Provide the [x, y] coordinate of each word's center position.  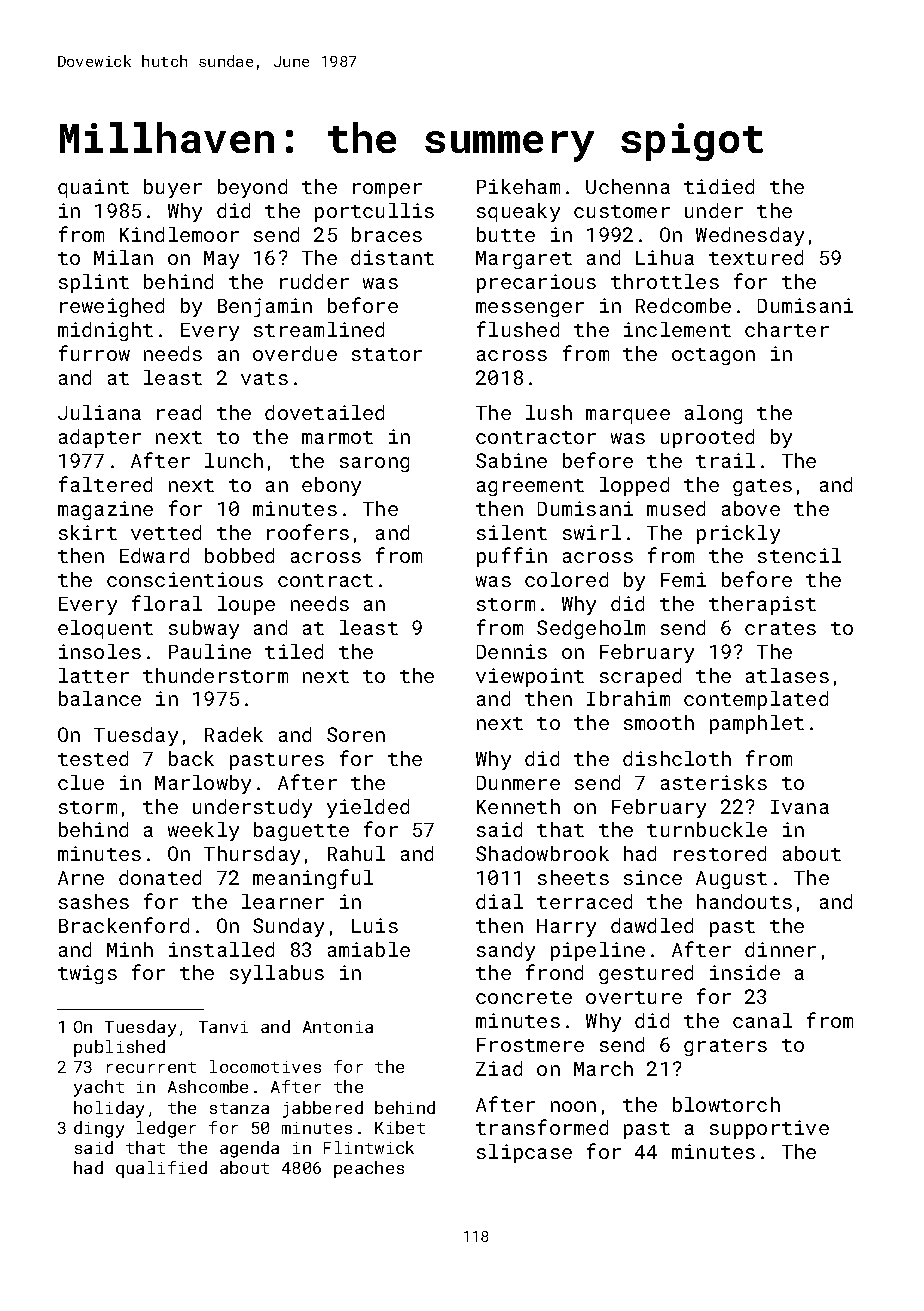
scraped [640, 677]
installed [221, 949]
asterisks [714, 782]
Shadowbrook [542, 853]
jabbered [323, 1109]
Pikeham [518, 186]
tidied [719, 186]
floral [167, 603]
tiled [294, 651]
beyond [252, 188]
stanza [239, 1108]
